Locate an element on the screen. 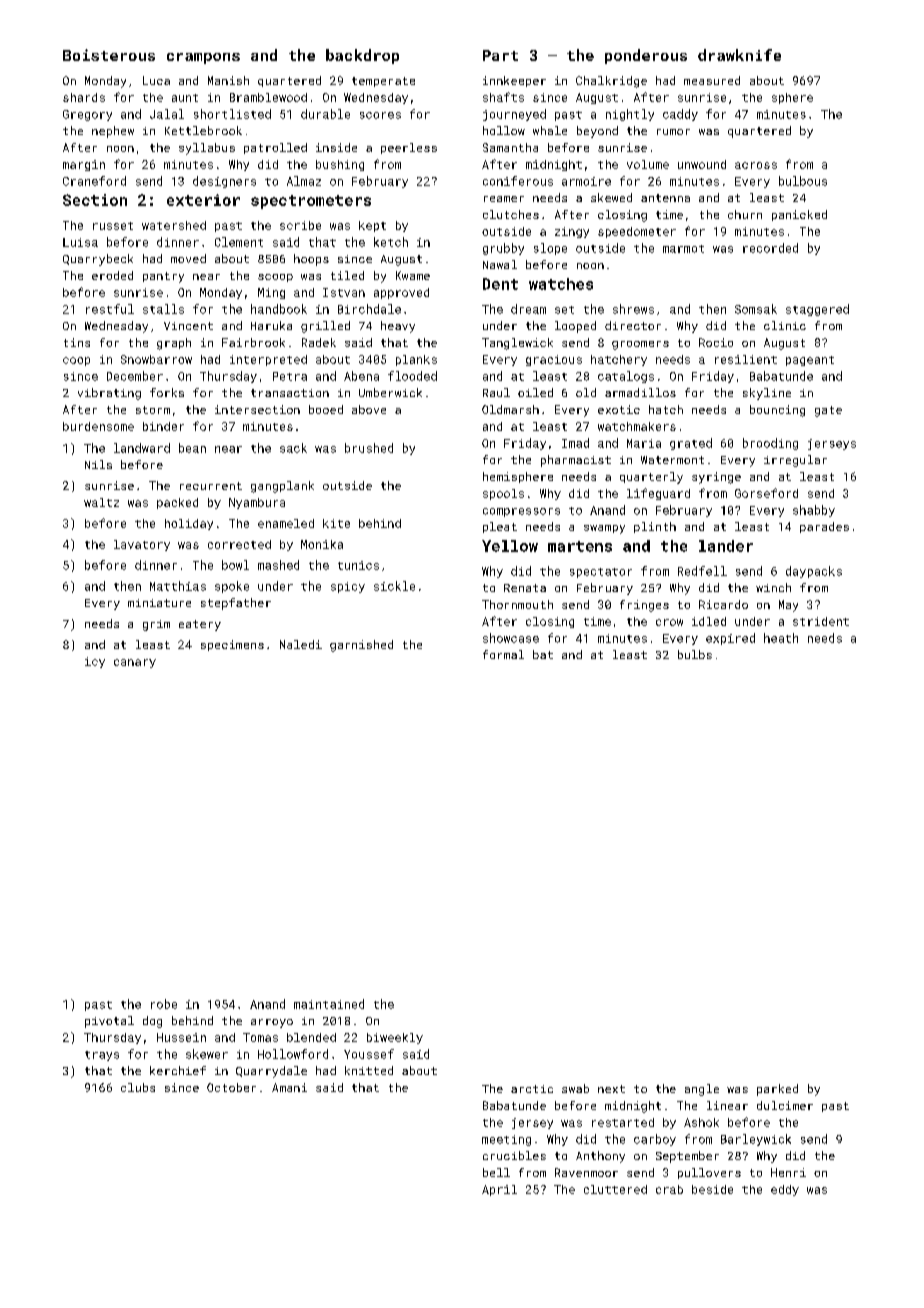  gate is located at coordinates (828, 411).
